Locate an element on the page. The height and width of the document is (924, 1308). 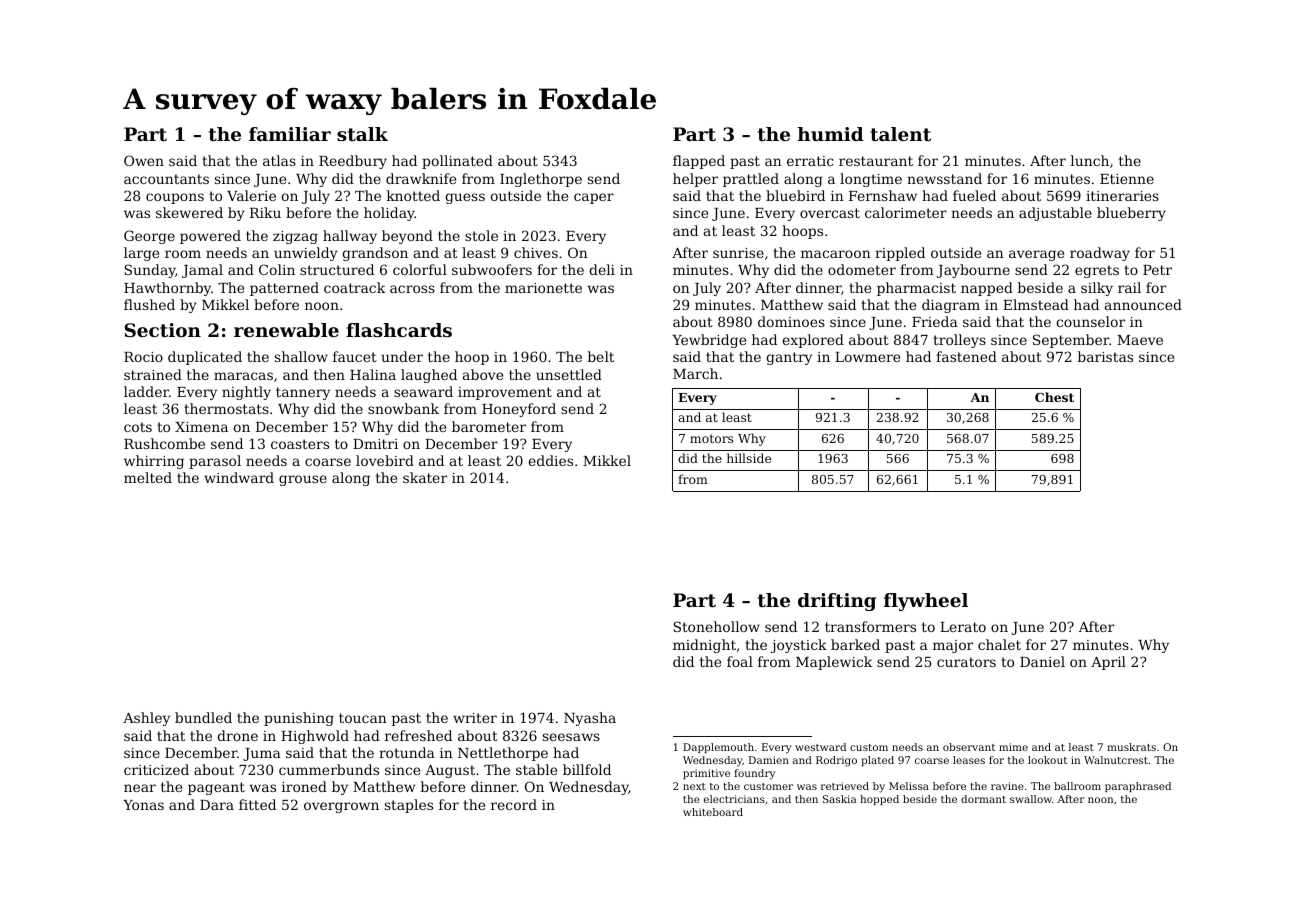
melted is located at coordinates (148, 477).
